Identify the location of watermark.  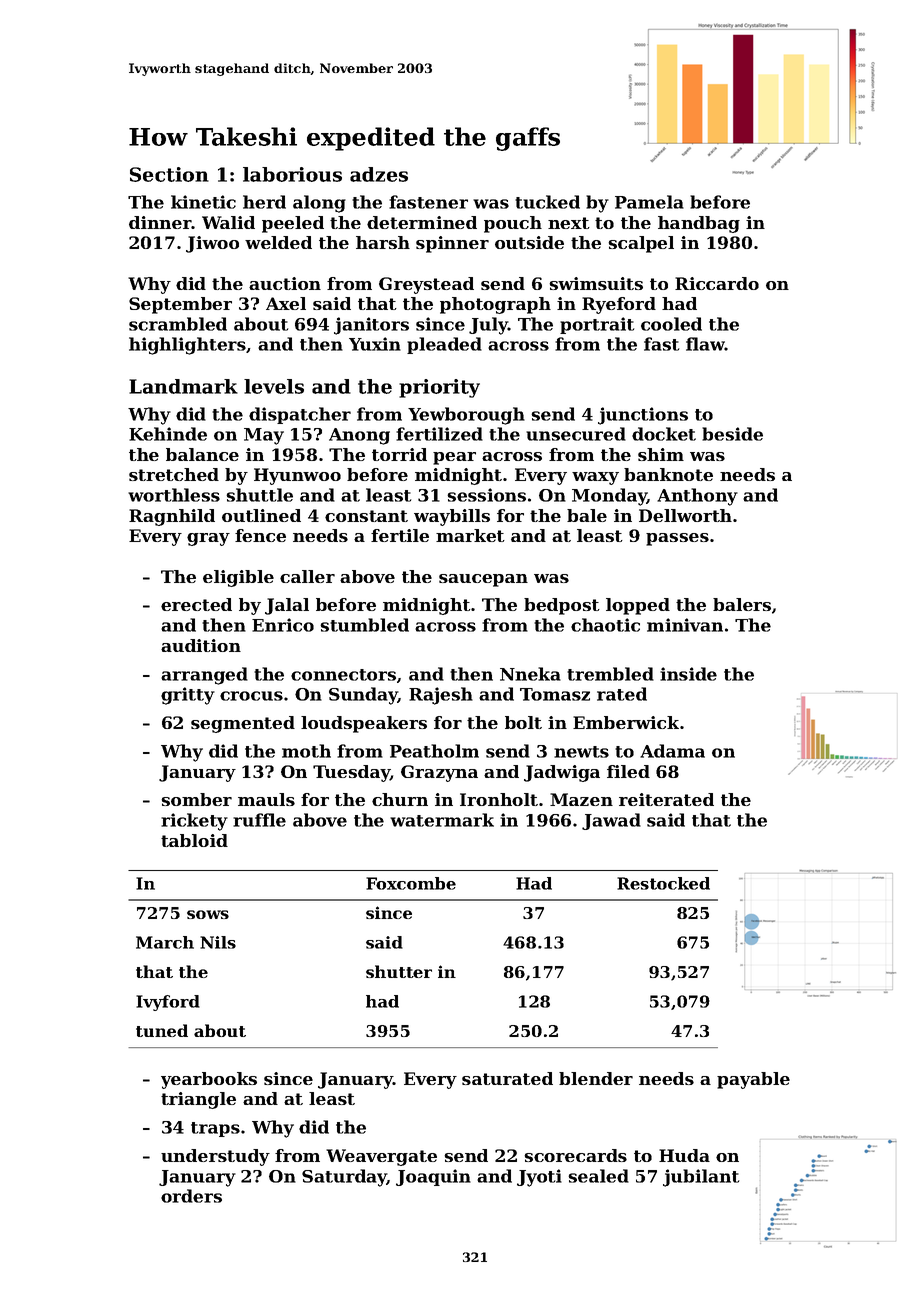
(442, 820).
